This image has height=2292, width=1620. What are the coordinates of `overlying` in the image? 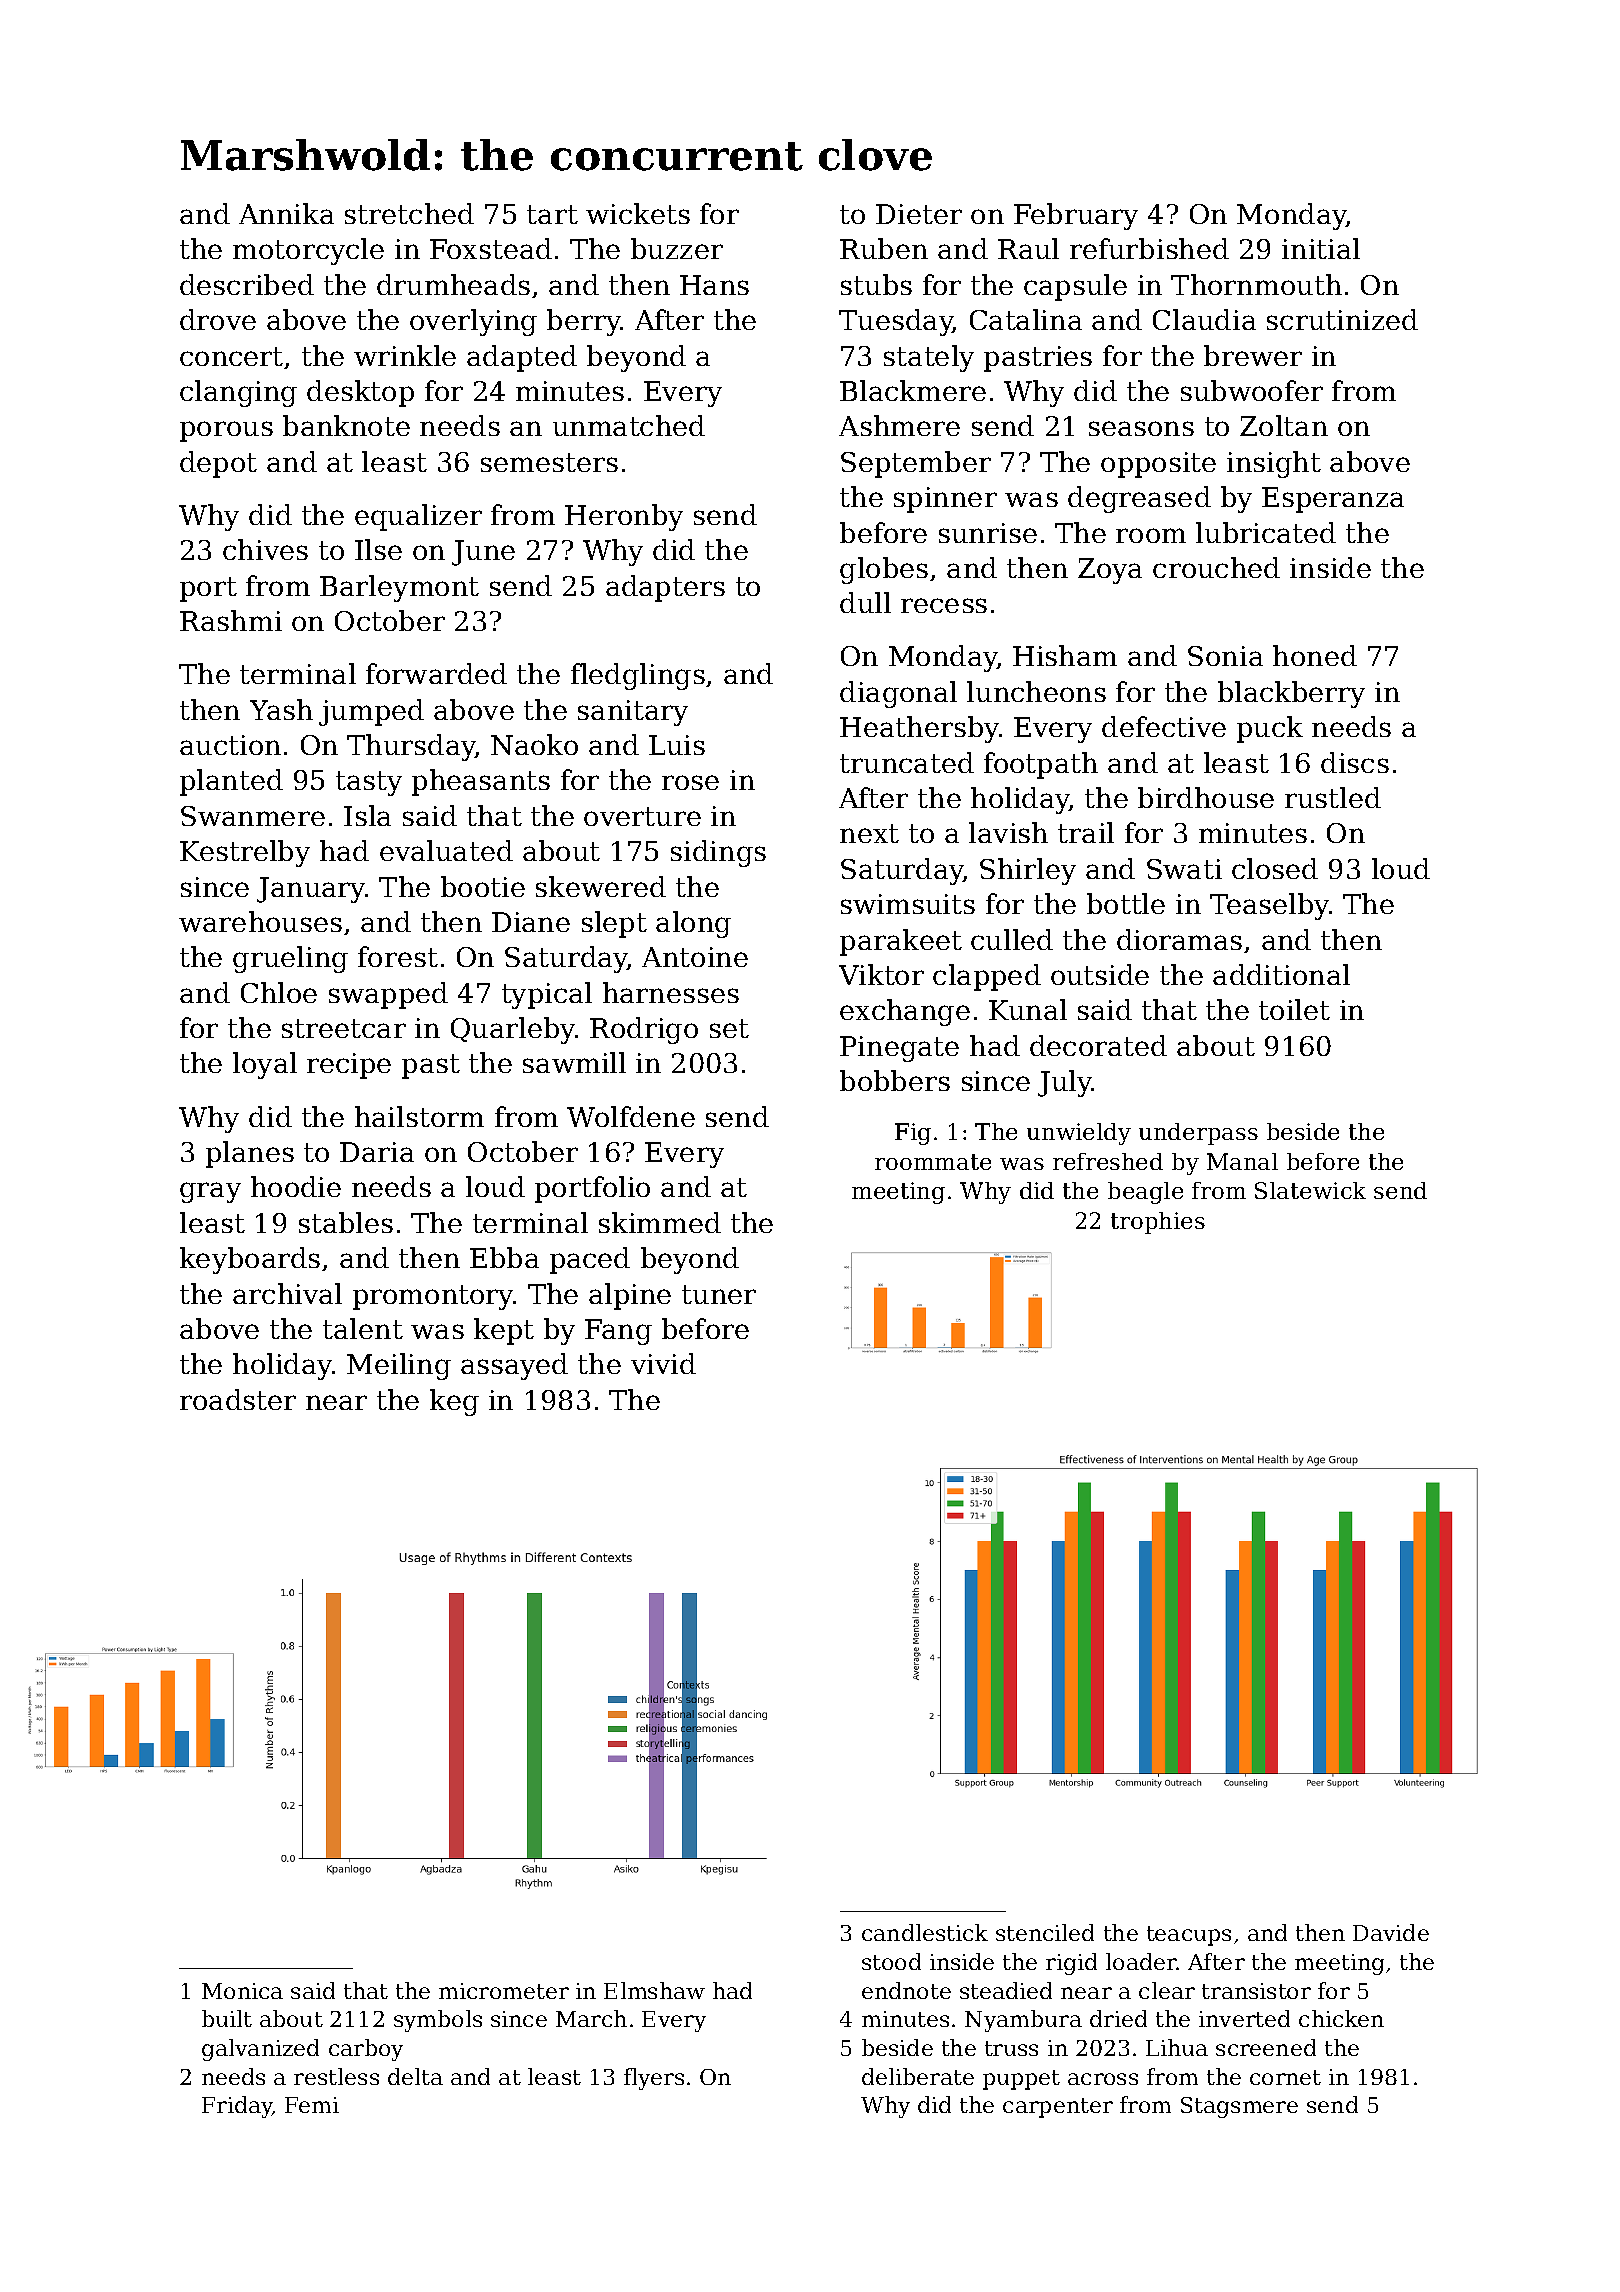 It's located at (473, 322).
